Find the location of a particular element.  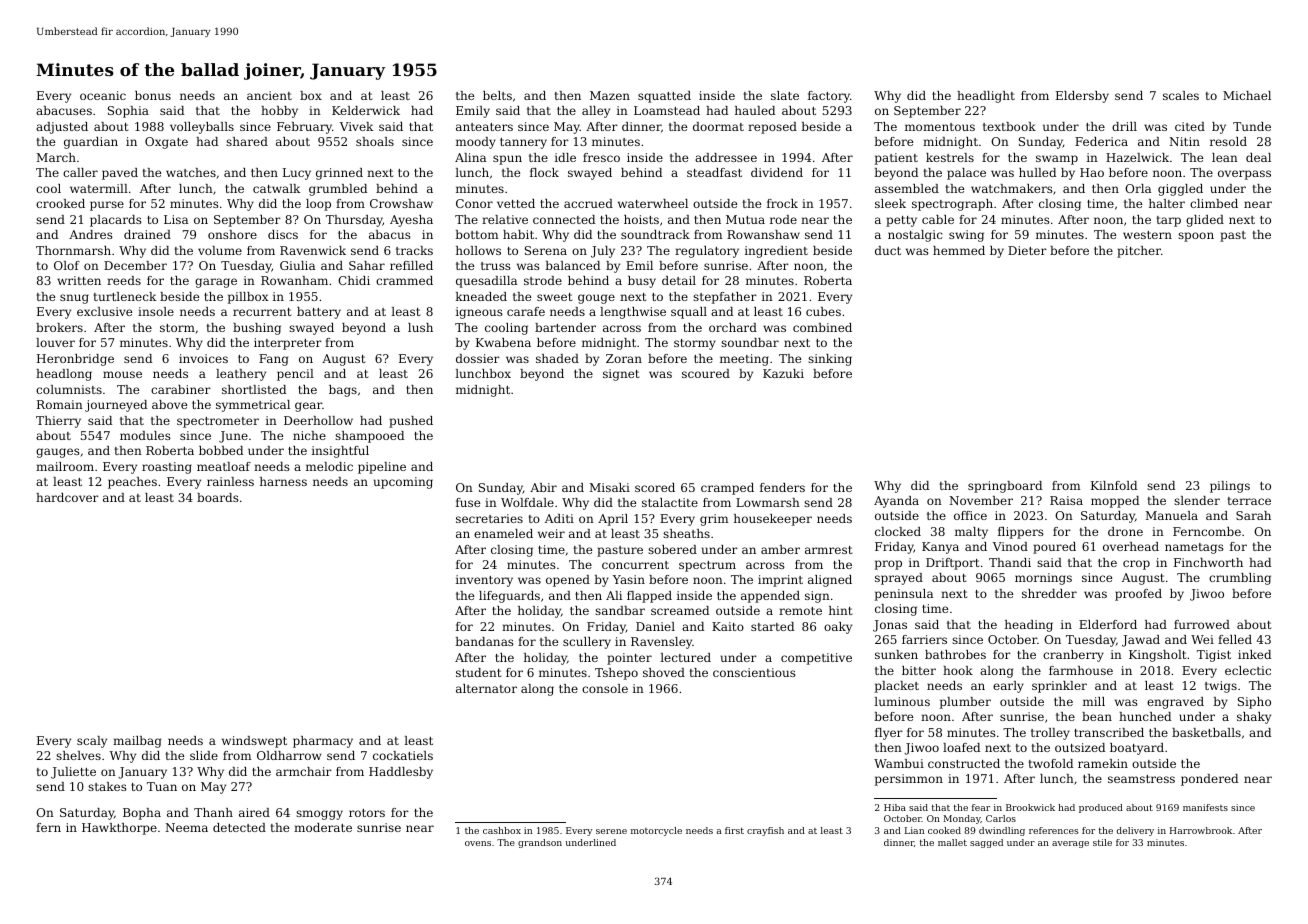

guardian is located at coordinates (91, 143).
